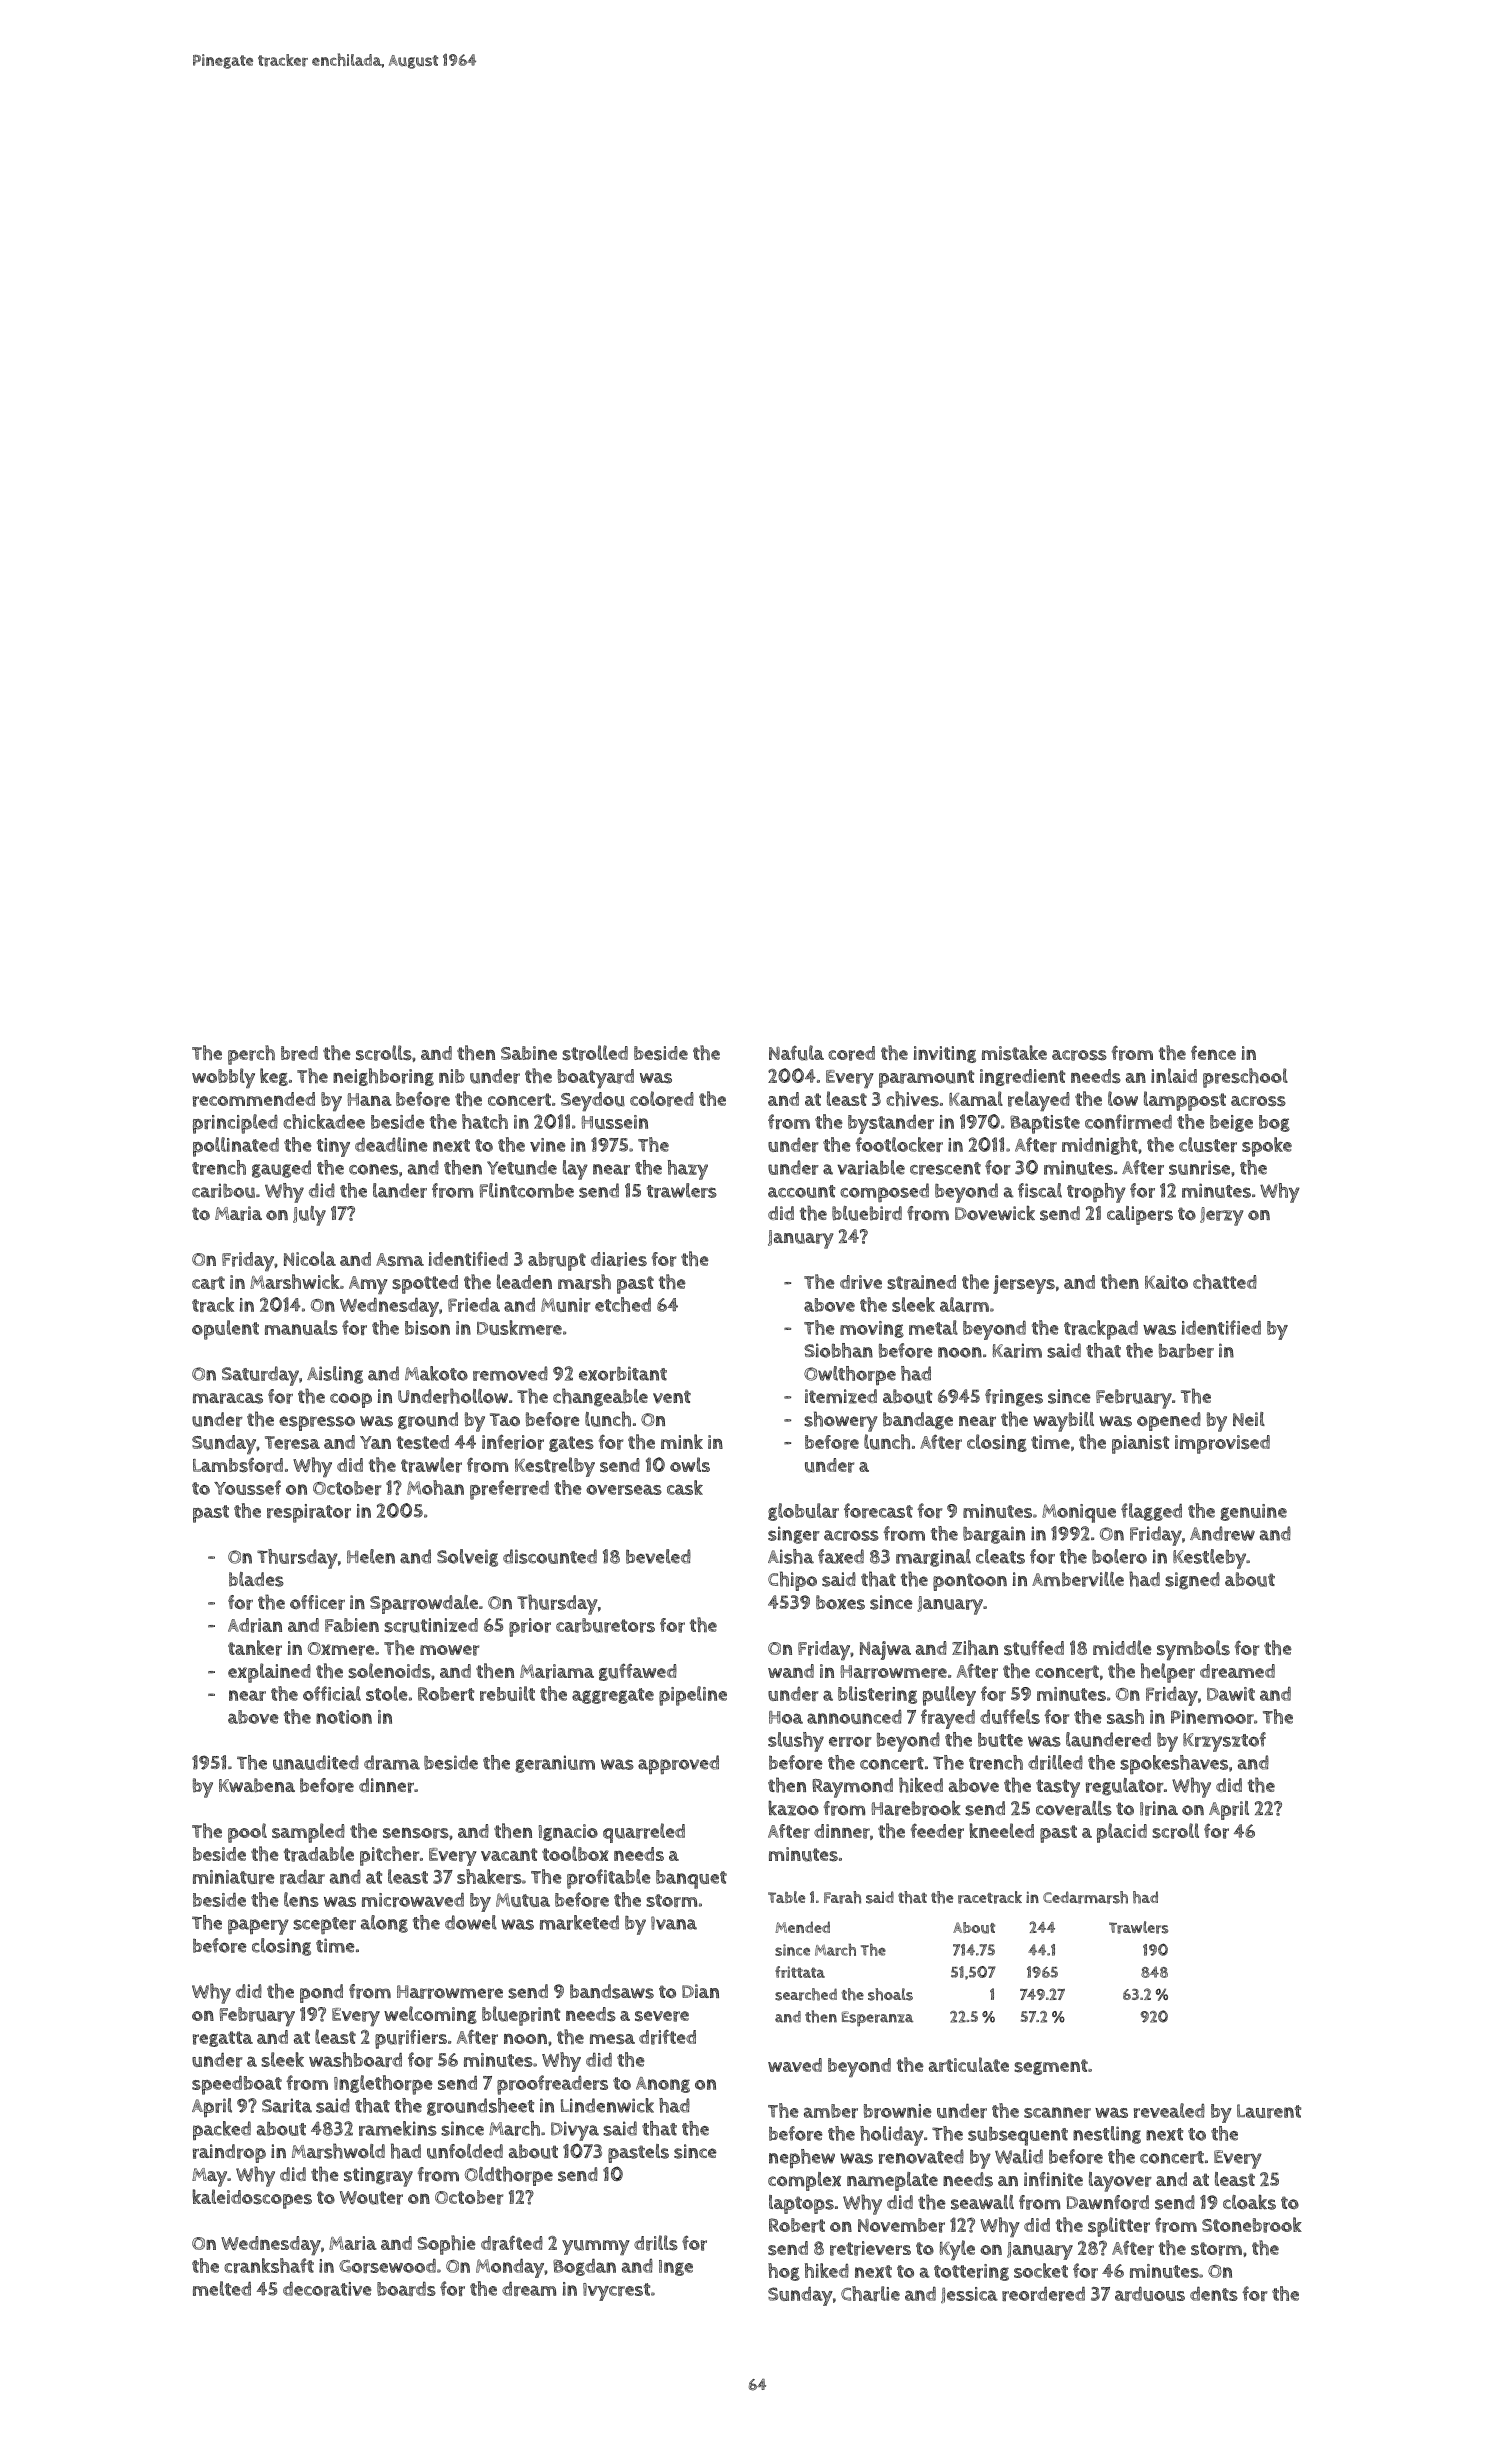 This screenshot has width=1496, height=2464. Describe the element at coordinates (937, 1831) in the screenshot. I see `feeder` at that location.
